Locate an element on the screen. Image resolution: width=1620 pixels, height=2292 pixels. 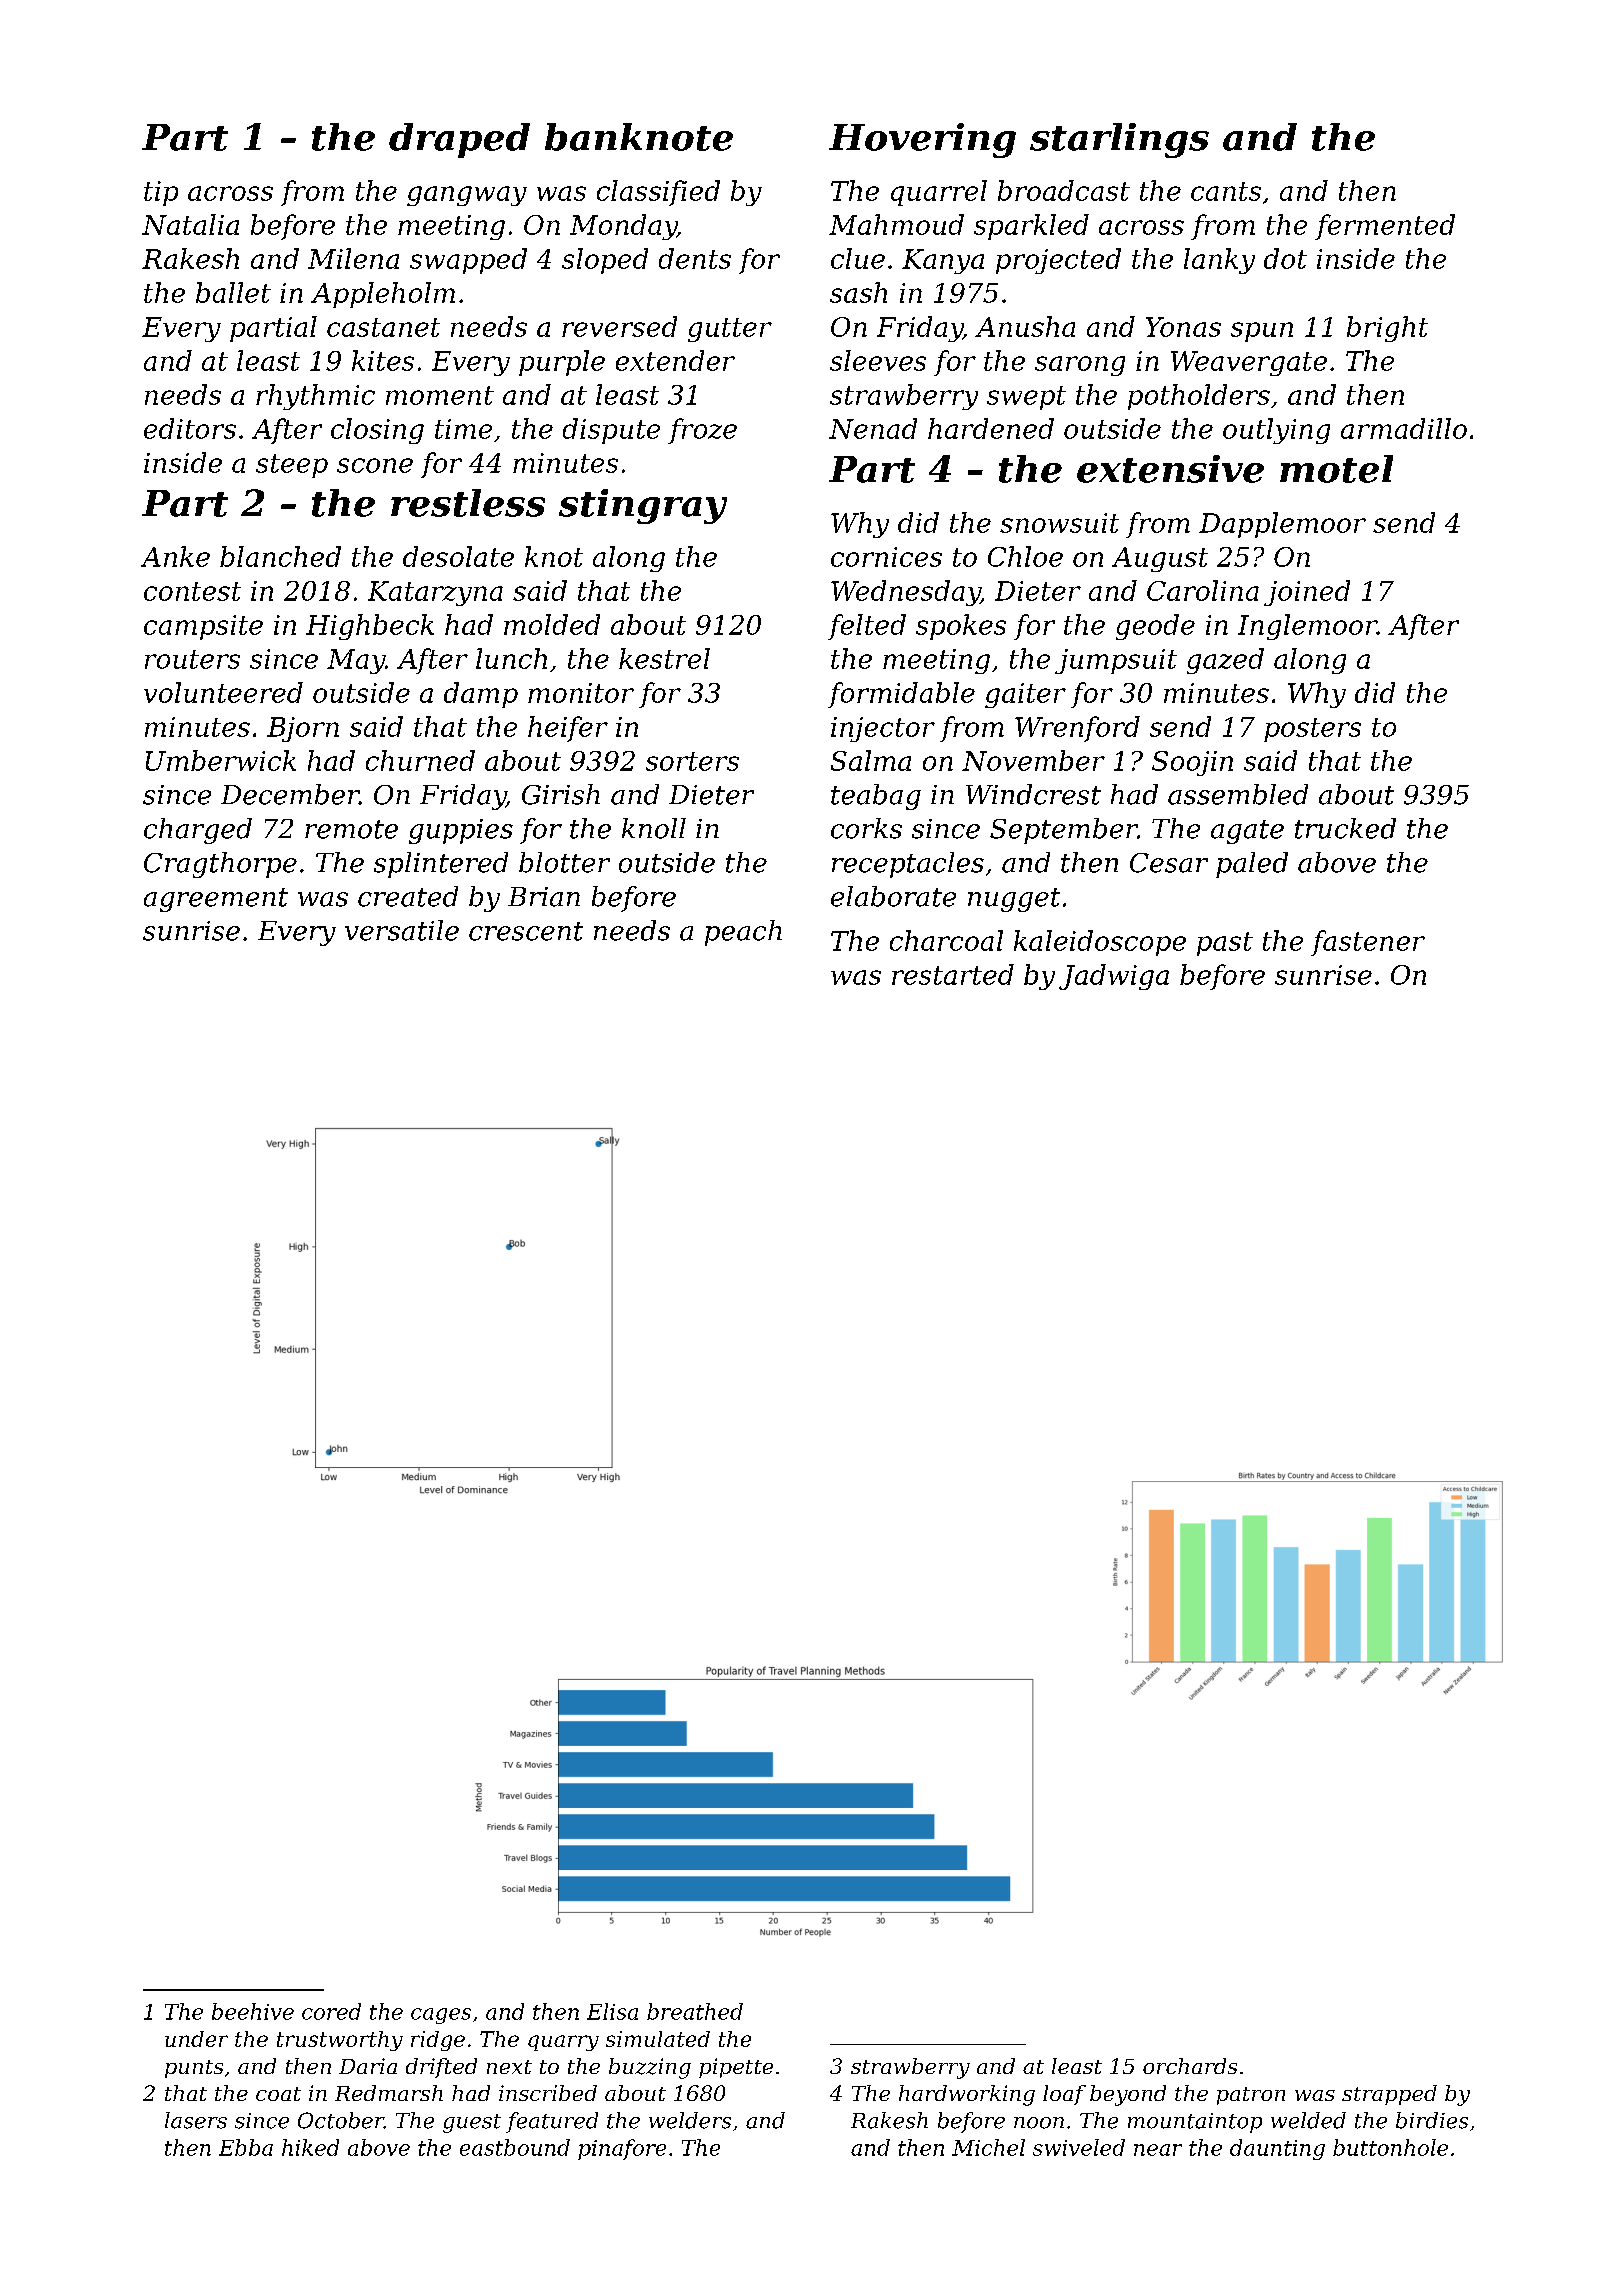
Cesar is located at coordinates (1169, 863).
